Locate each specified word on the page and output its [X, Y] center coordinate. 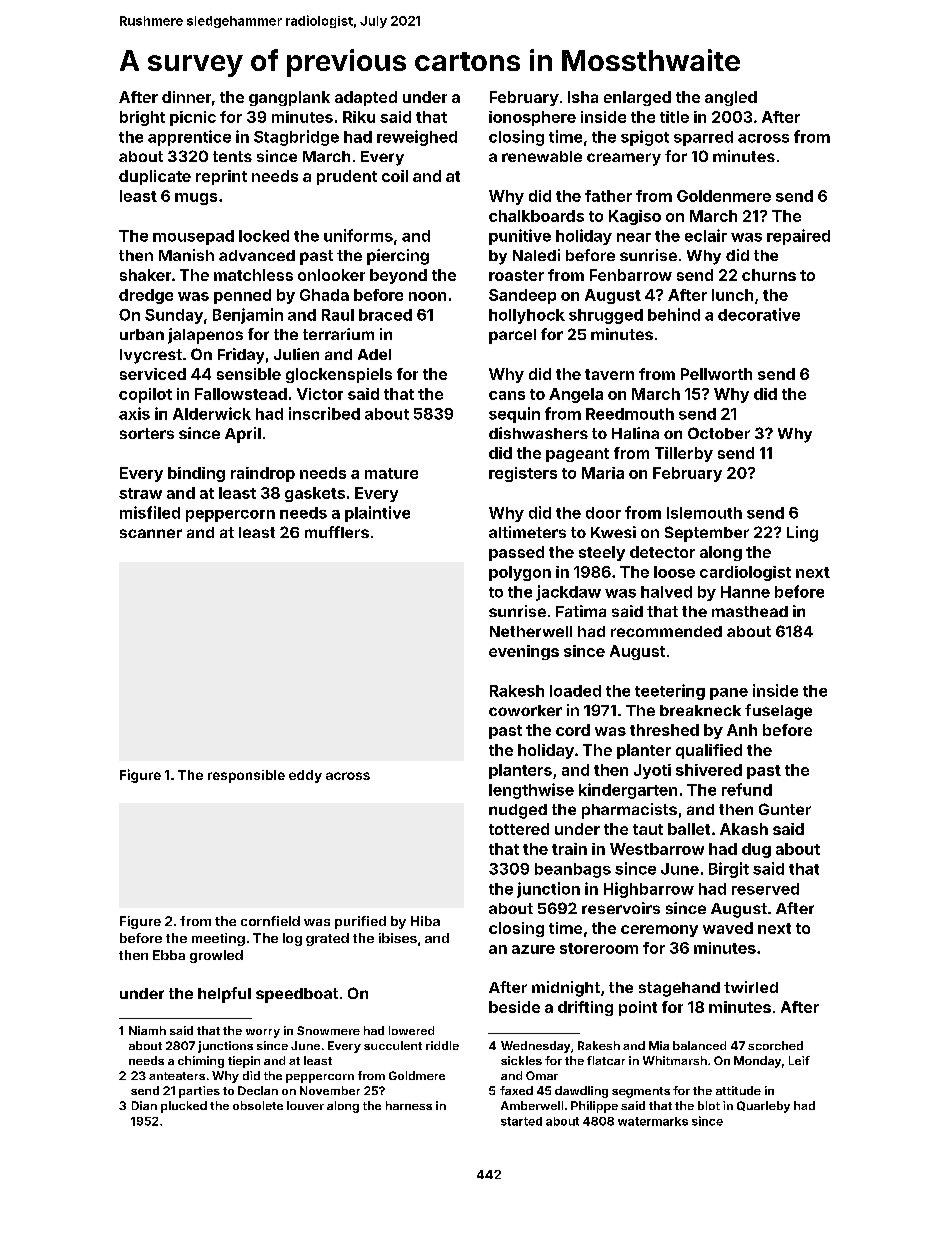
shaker [145, 275]
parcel [512, 336]
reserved [765, 889]
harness [409, 1105]
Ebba [169, 955]
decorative [759, 314]
